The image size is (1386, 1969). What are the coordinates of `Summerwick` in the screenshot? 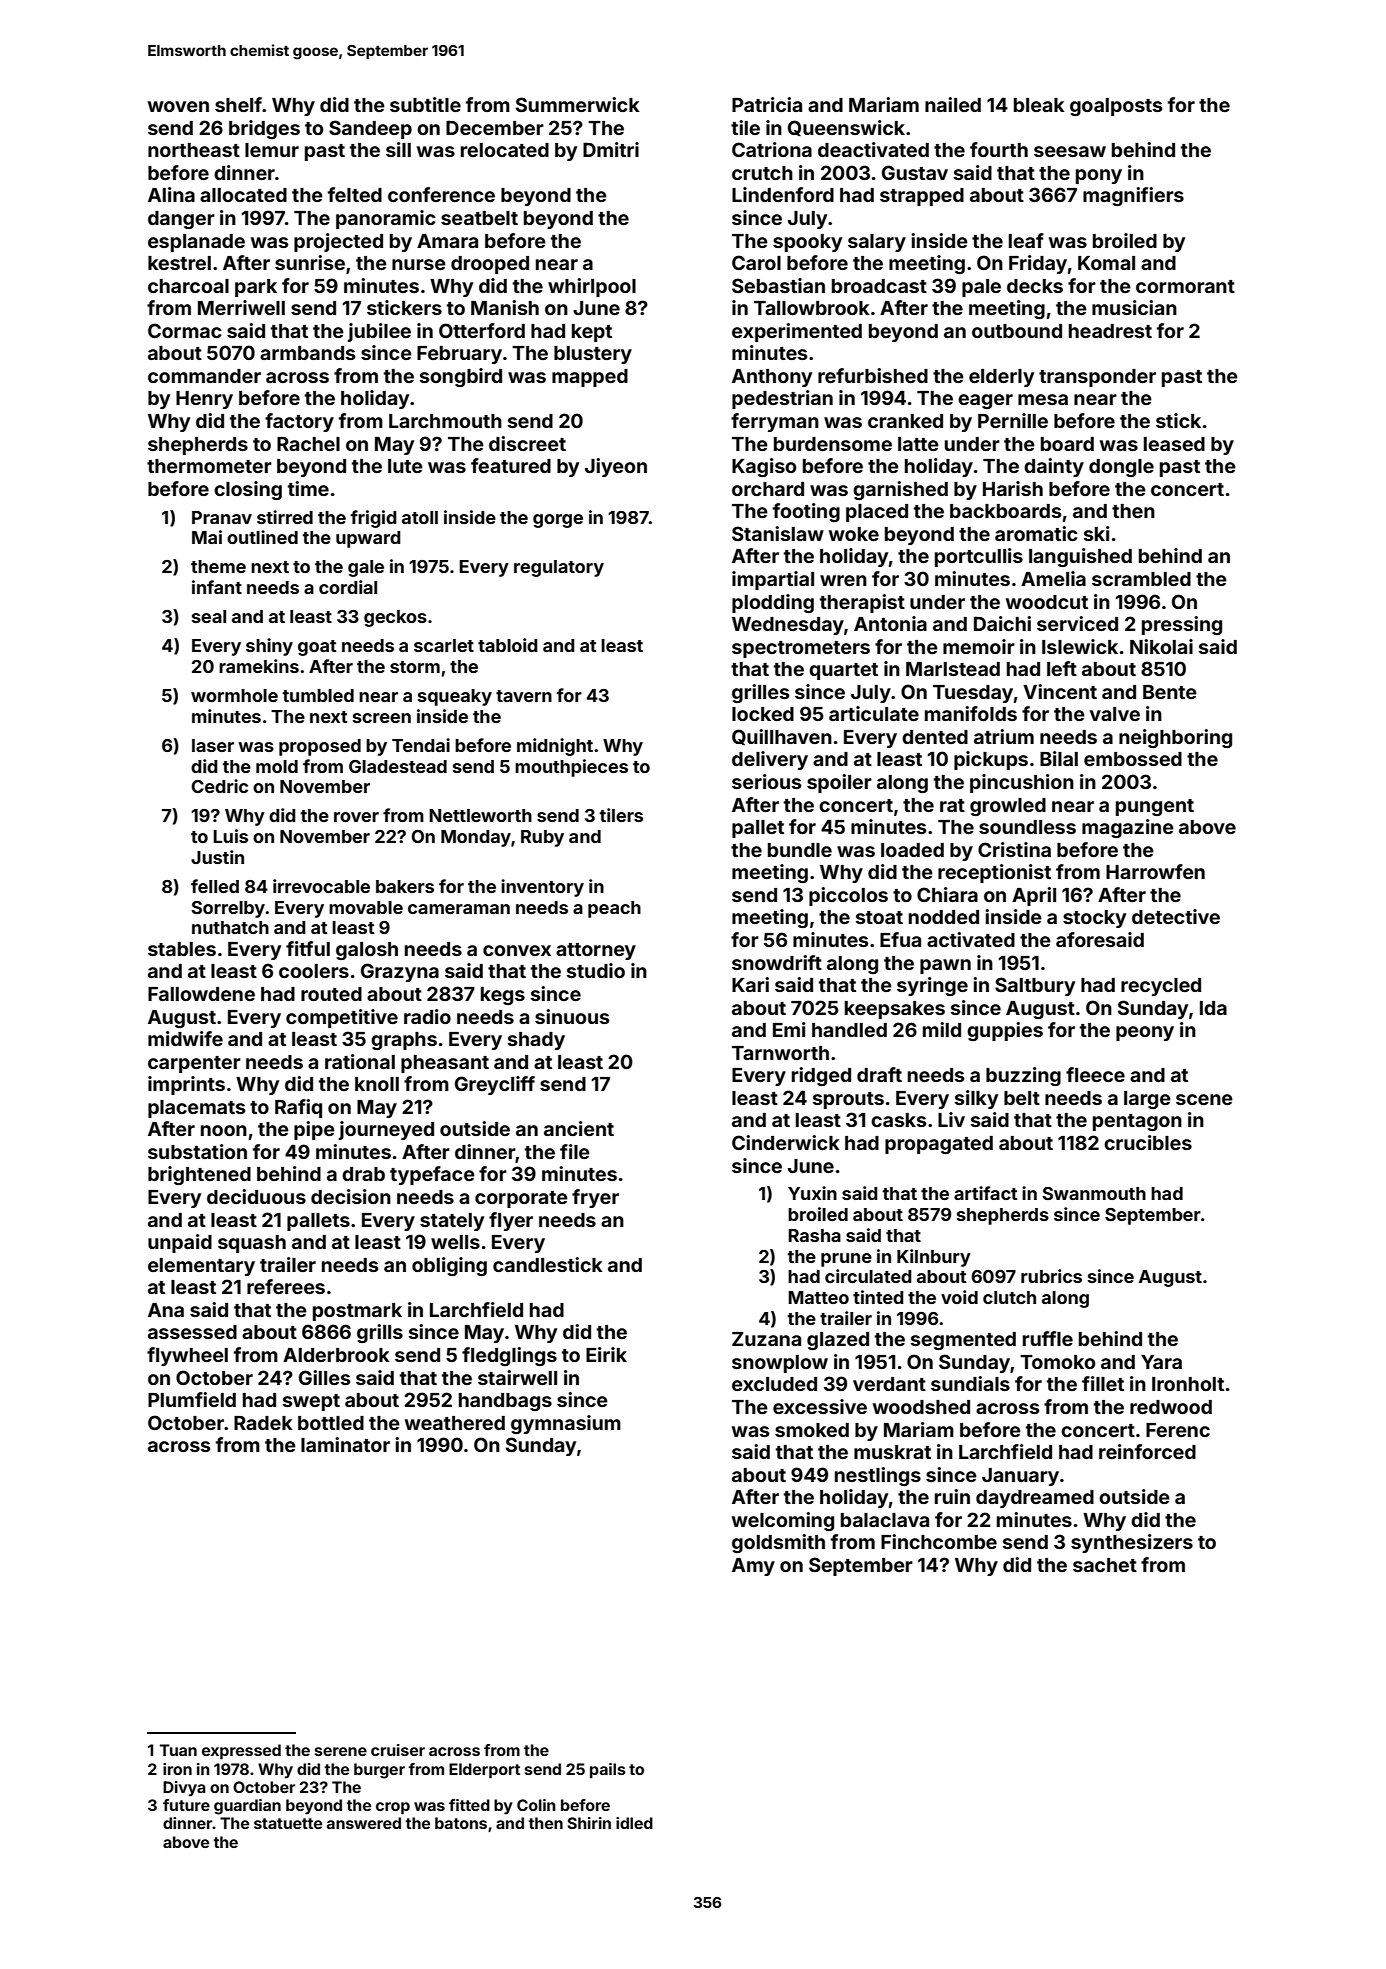 It's located at (578, 104).
